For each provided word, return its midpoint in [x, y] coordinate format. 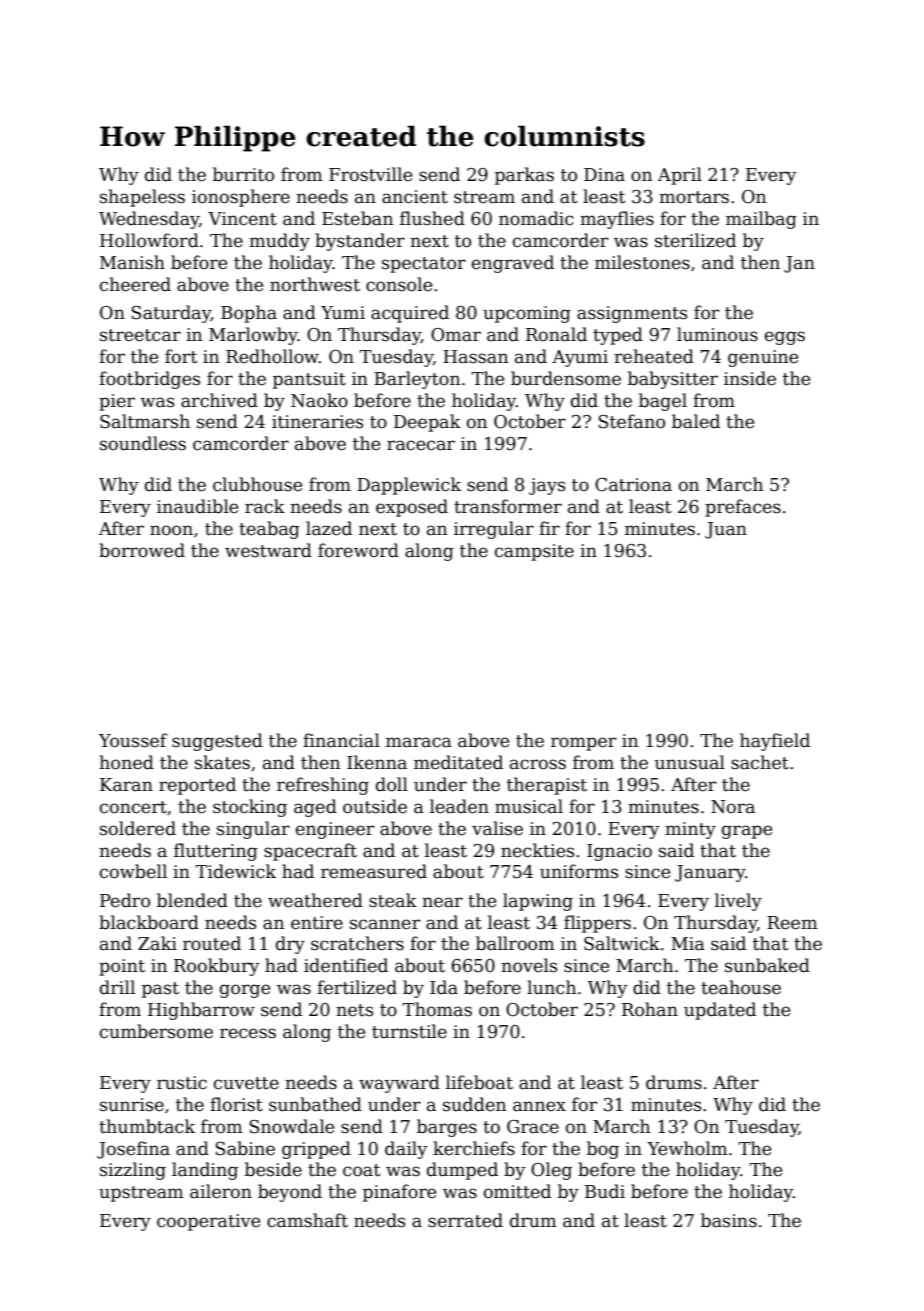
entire [317, 923]
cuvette [246, 1083]
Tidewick [235, 871]
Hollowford [149, 240]
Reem [792, 923]
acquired [410, 314]
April [680, 176]
